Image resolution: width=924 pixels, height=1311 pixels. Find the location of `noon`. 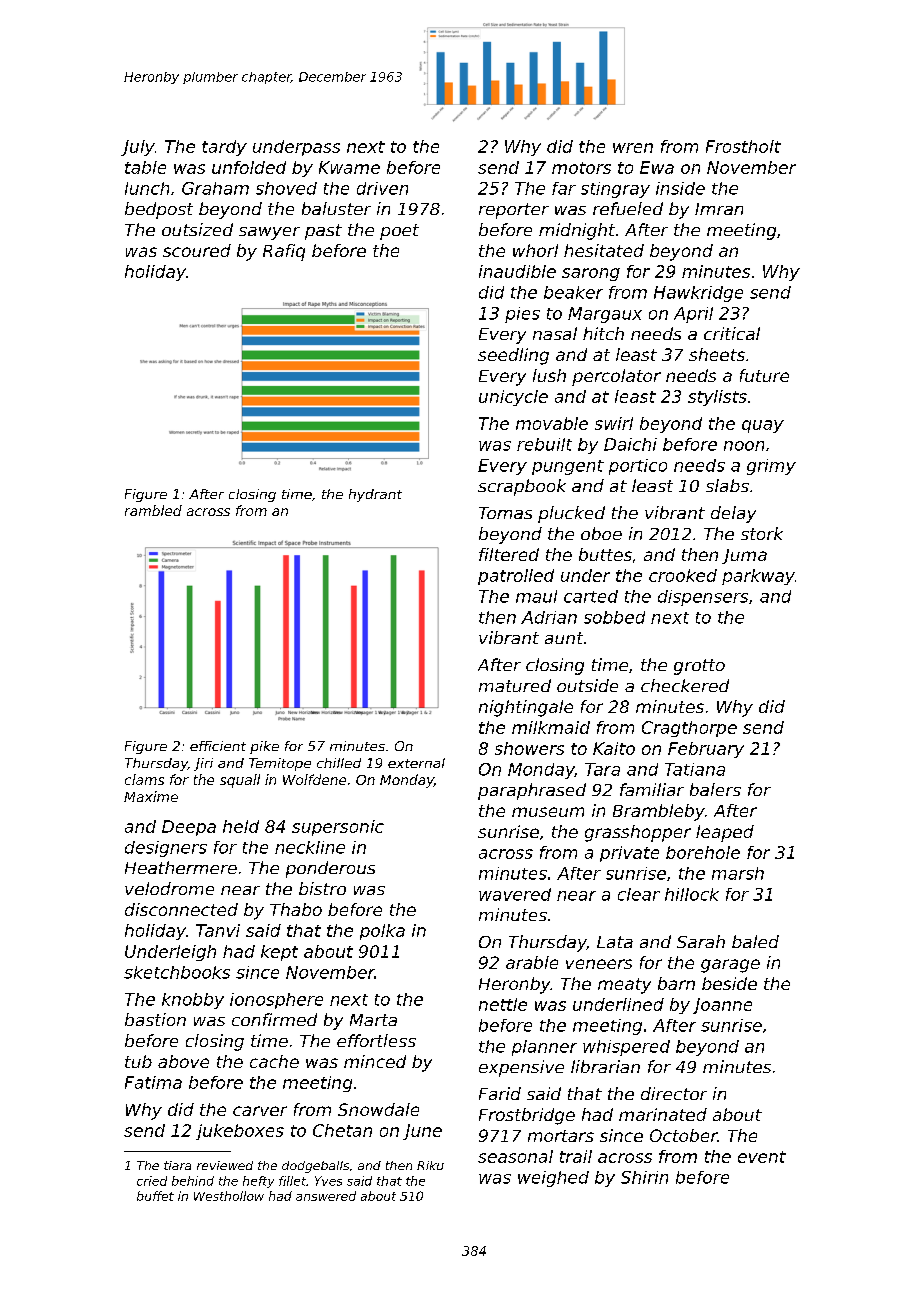

noon is located at coordinates (744, 446).
